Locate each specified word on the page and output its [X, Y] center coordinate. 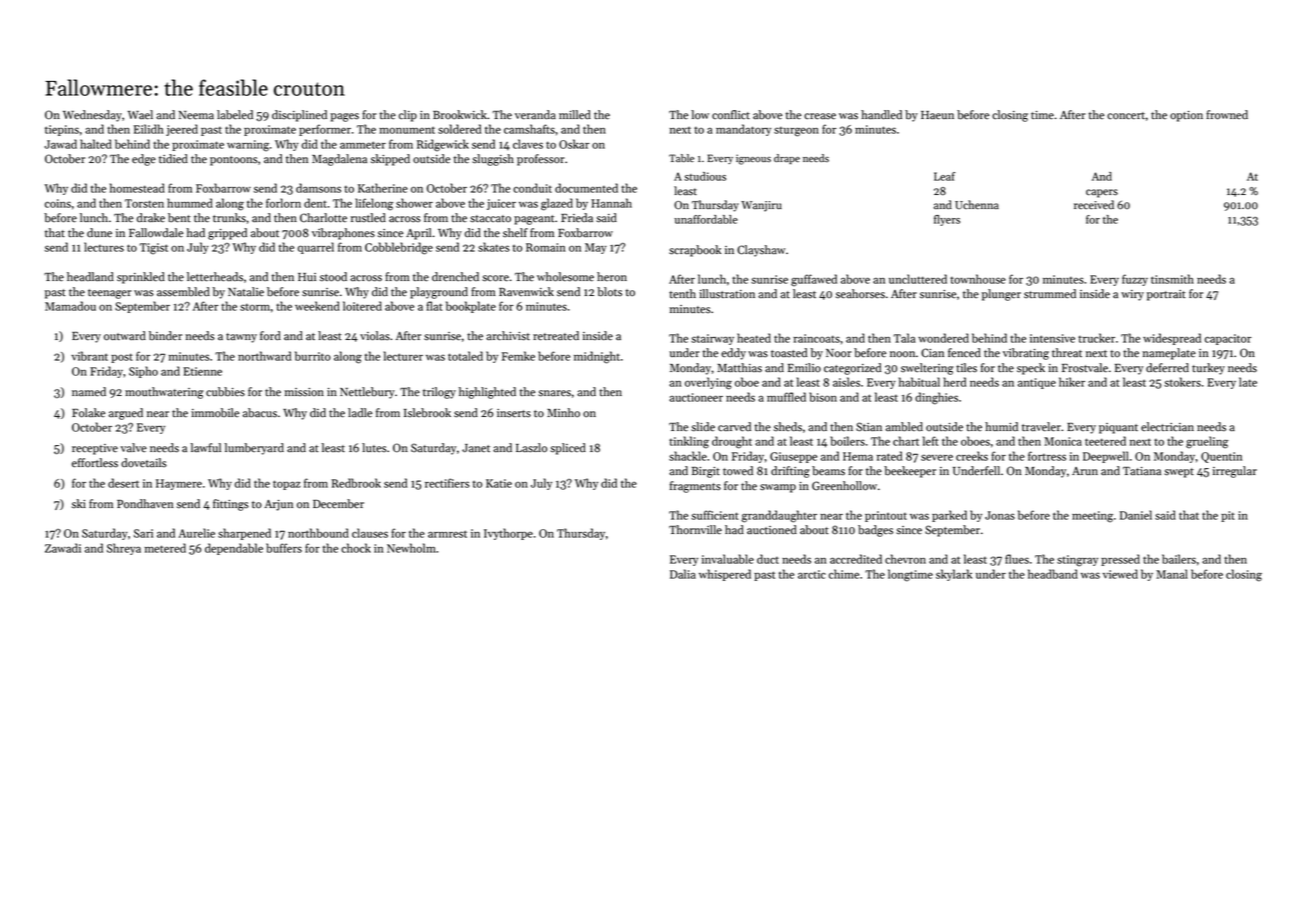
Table [681, 158]
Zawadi [63, 548]
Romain [546, 247]
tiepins [62, 130]
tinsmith [1172, 279]
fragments [695, 487]
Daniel [1136, 515]
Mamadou [70, 306]
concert [1126, 116]
